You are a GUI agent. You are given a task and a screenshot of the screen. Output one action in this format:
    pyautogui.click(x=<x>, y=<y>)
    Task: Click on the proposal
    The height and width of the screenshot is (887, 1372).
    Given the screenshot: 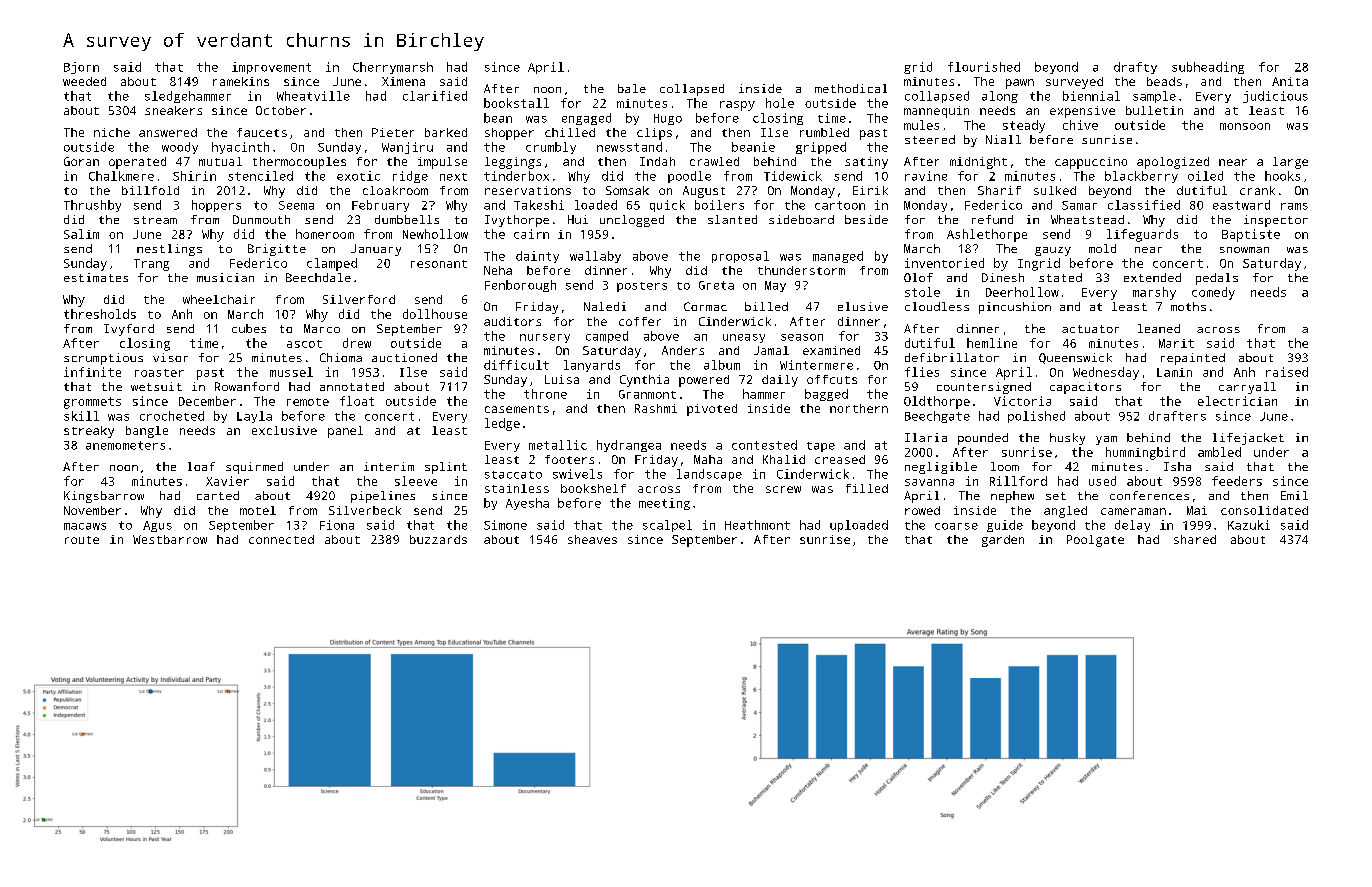 What is the action you would take?
    pyautogui.click(x=740, y=257)
